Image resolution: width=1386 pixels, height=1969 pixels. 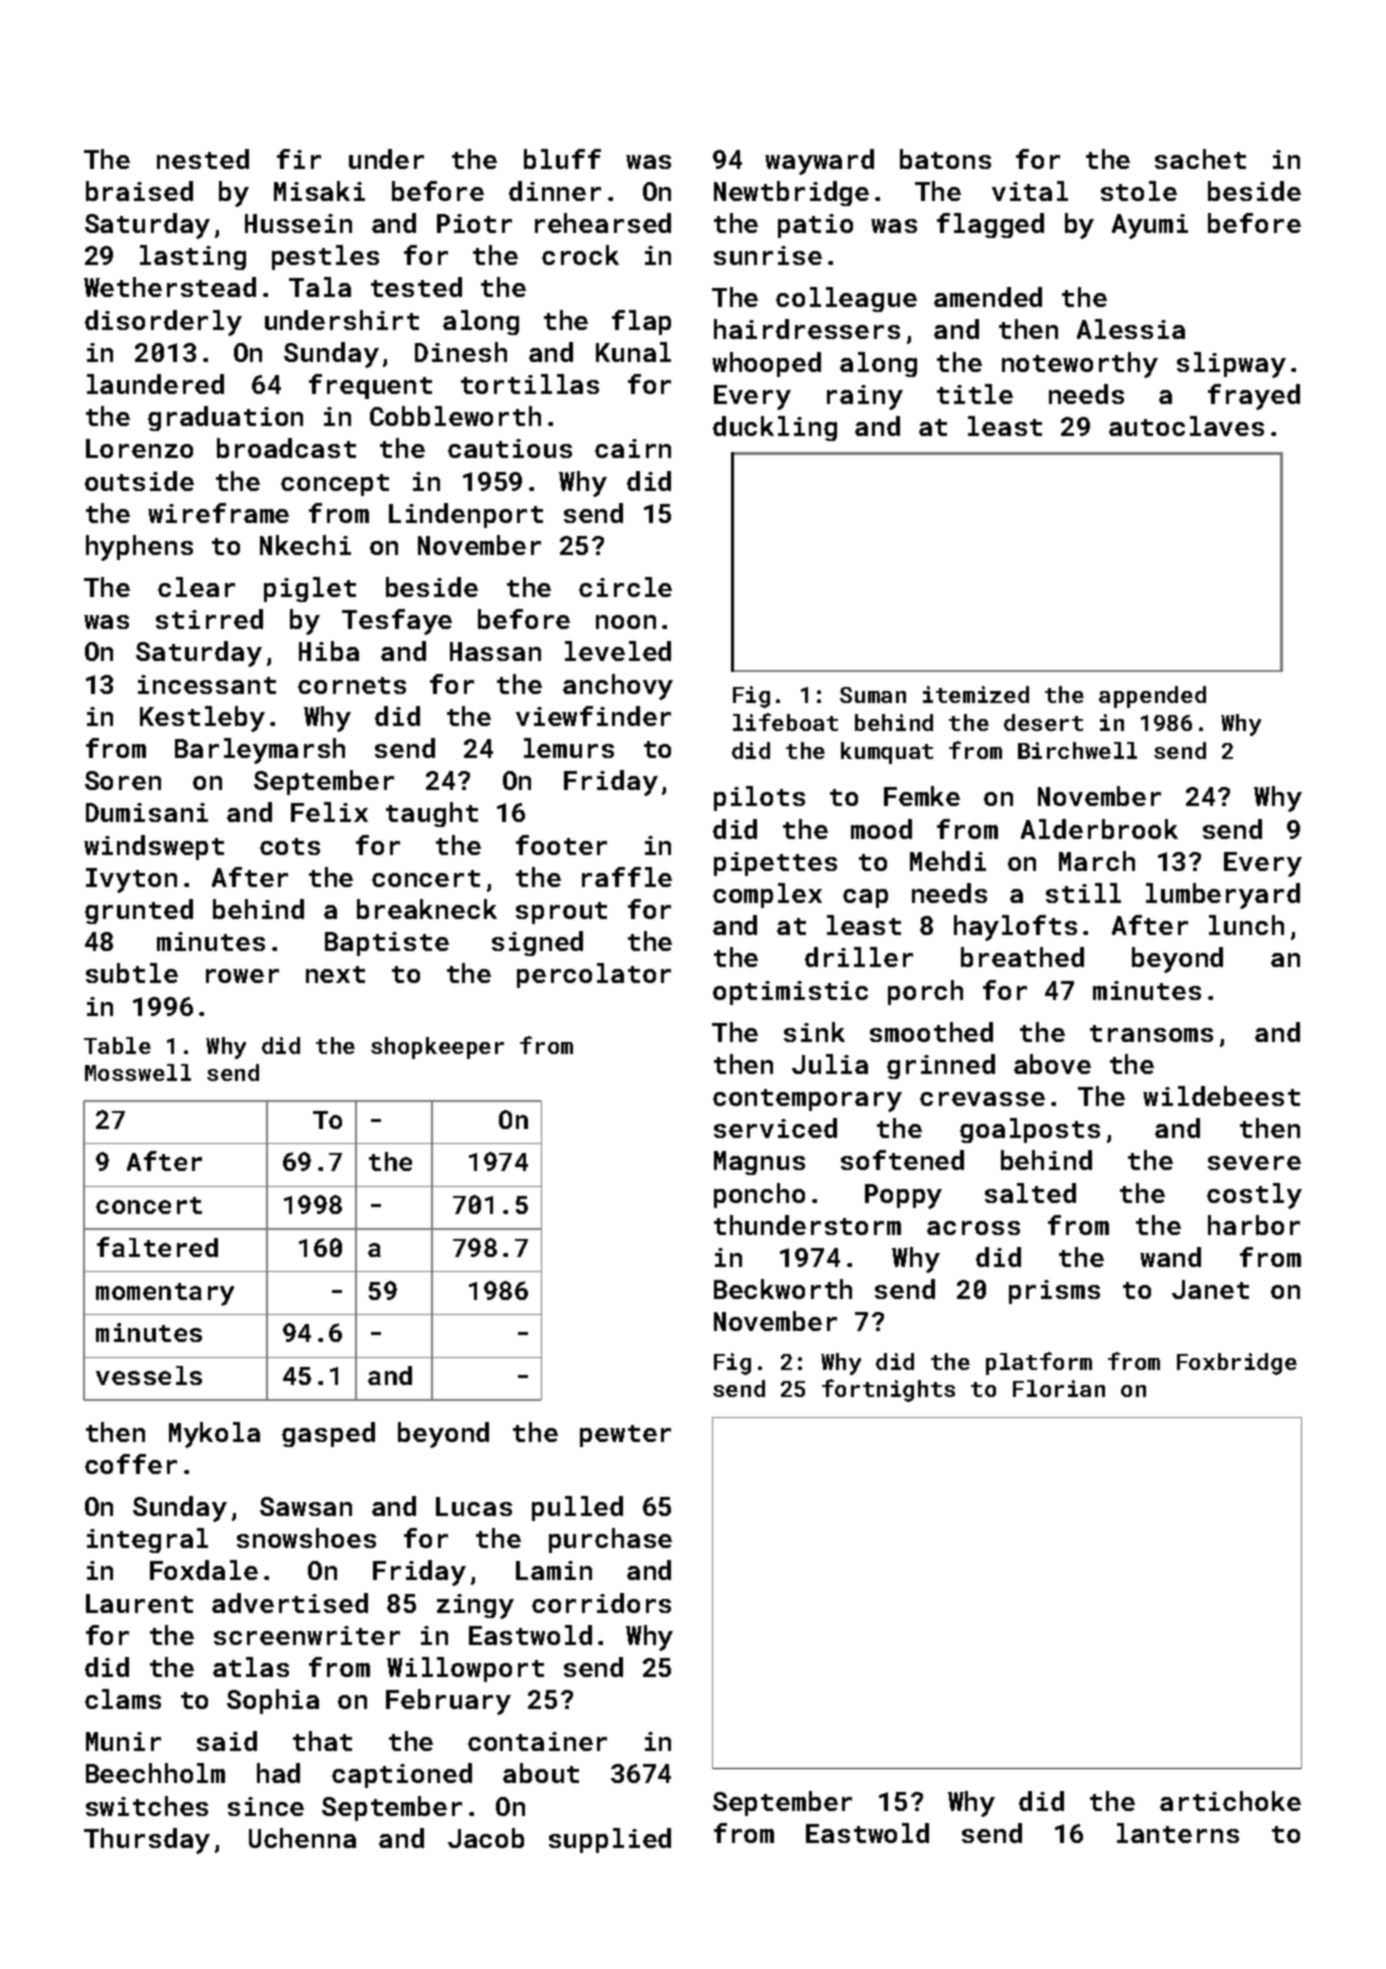 What do you see at coordinates (147, 1841) in the image?
I see `Thursday` at bounding box center [147, 1841].
